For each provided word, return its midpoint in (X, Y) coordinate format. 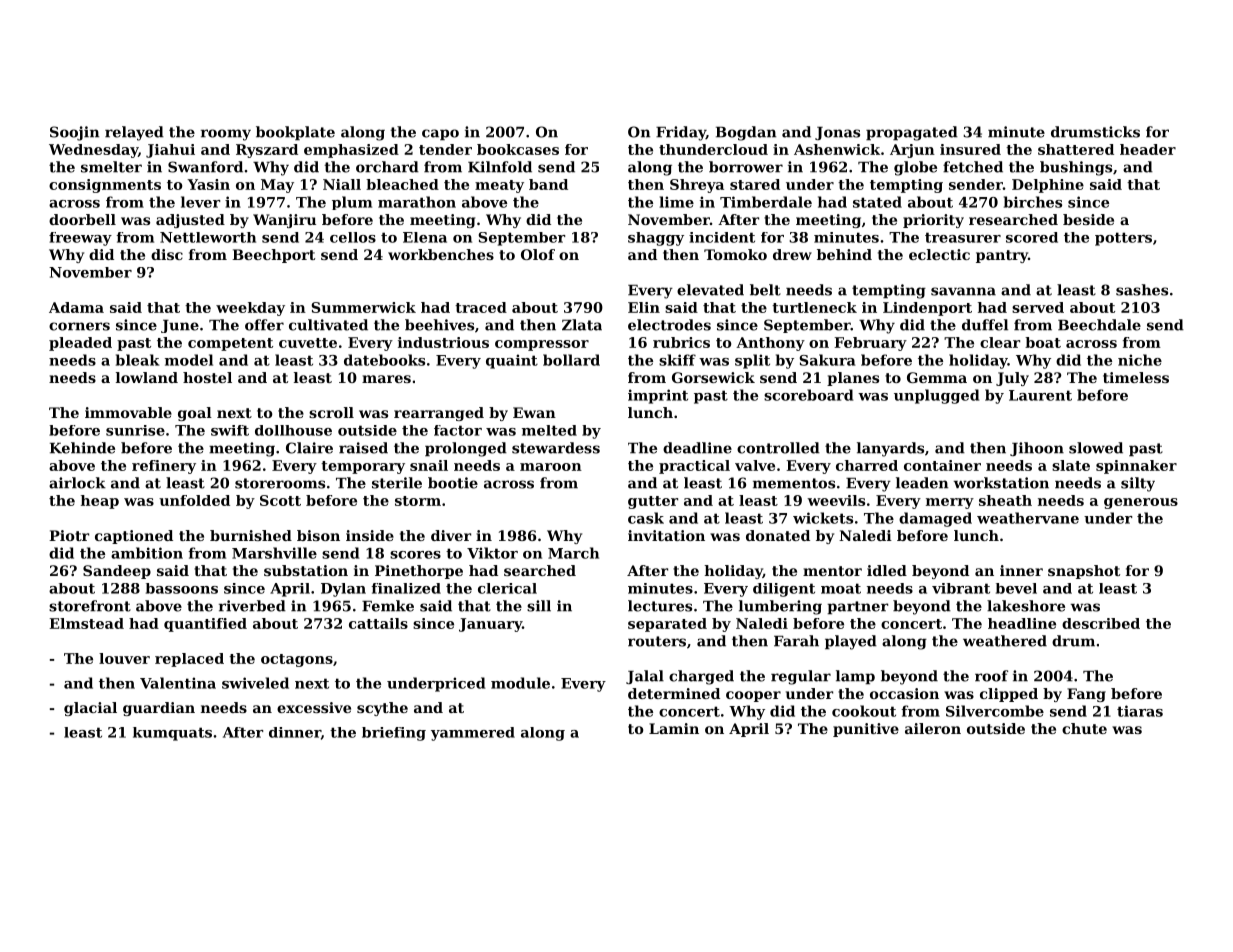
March (573, 553)
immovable (128, 412)
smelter (111, 167)
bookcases (518, 149)
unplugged (936, 396)
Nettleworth (208, 237)
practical (694, 467)
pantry (1002, 256)
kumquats (172, 734)
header (1148, 149)
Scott (280, 500)
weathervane (1028, 518)
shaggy (656, 239)
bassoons (182, 588)
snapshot (1084, 572)
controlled (778, 448)
